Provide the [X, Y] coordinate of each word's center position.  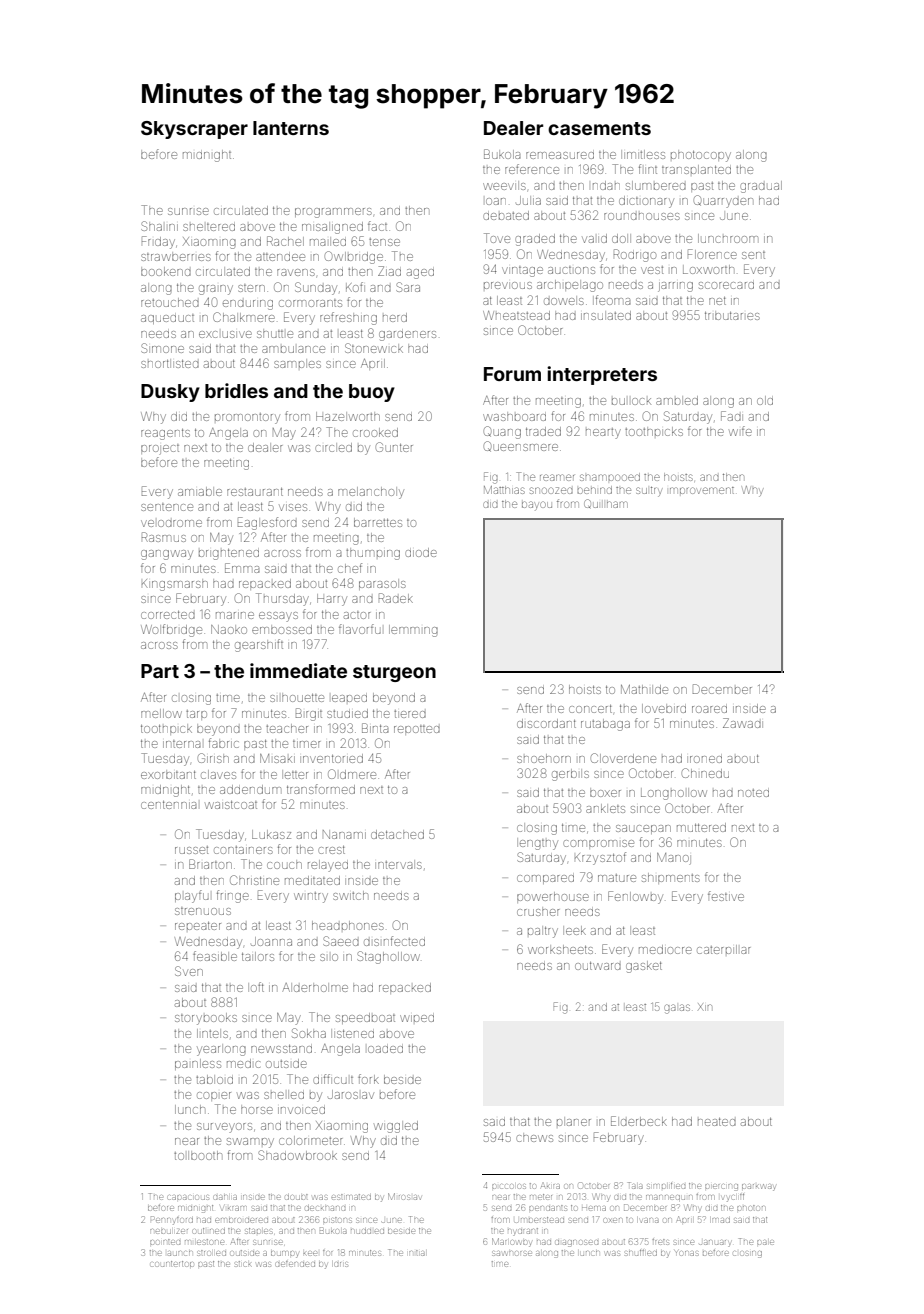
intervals [398, 864]
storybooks [206, 1019]
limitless [643, 154]
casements [599, 128]
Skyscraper [194, 130]
